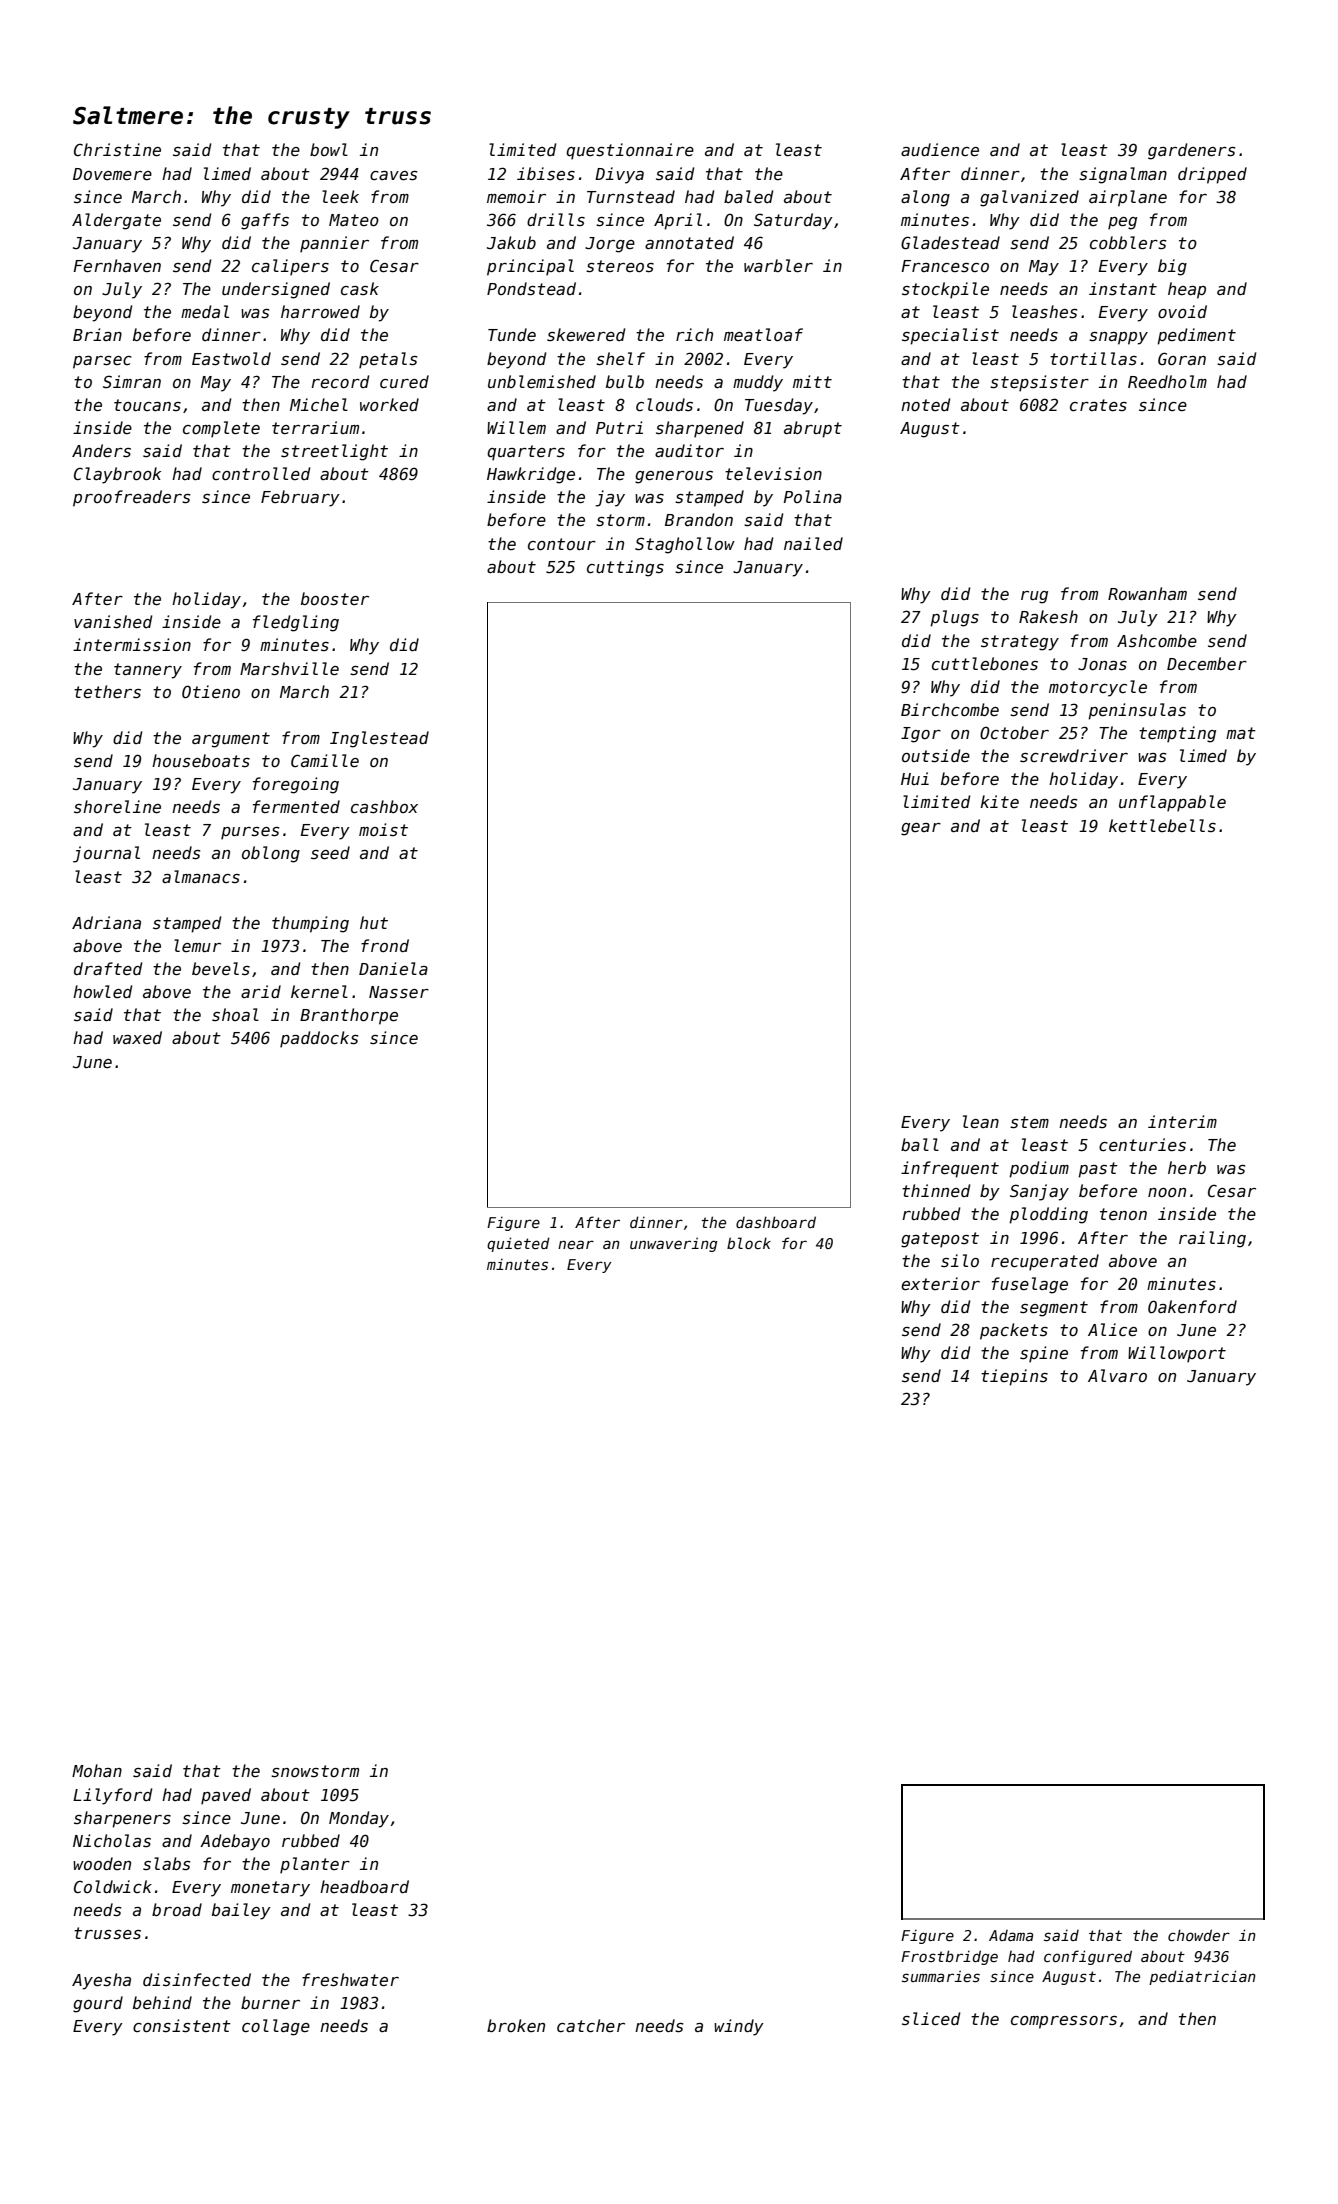 This document has height=2204, width=1338. I want to click on headboard, so click(364, 1886).
